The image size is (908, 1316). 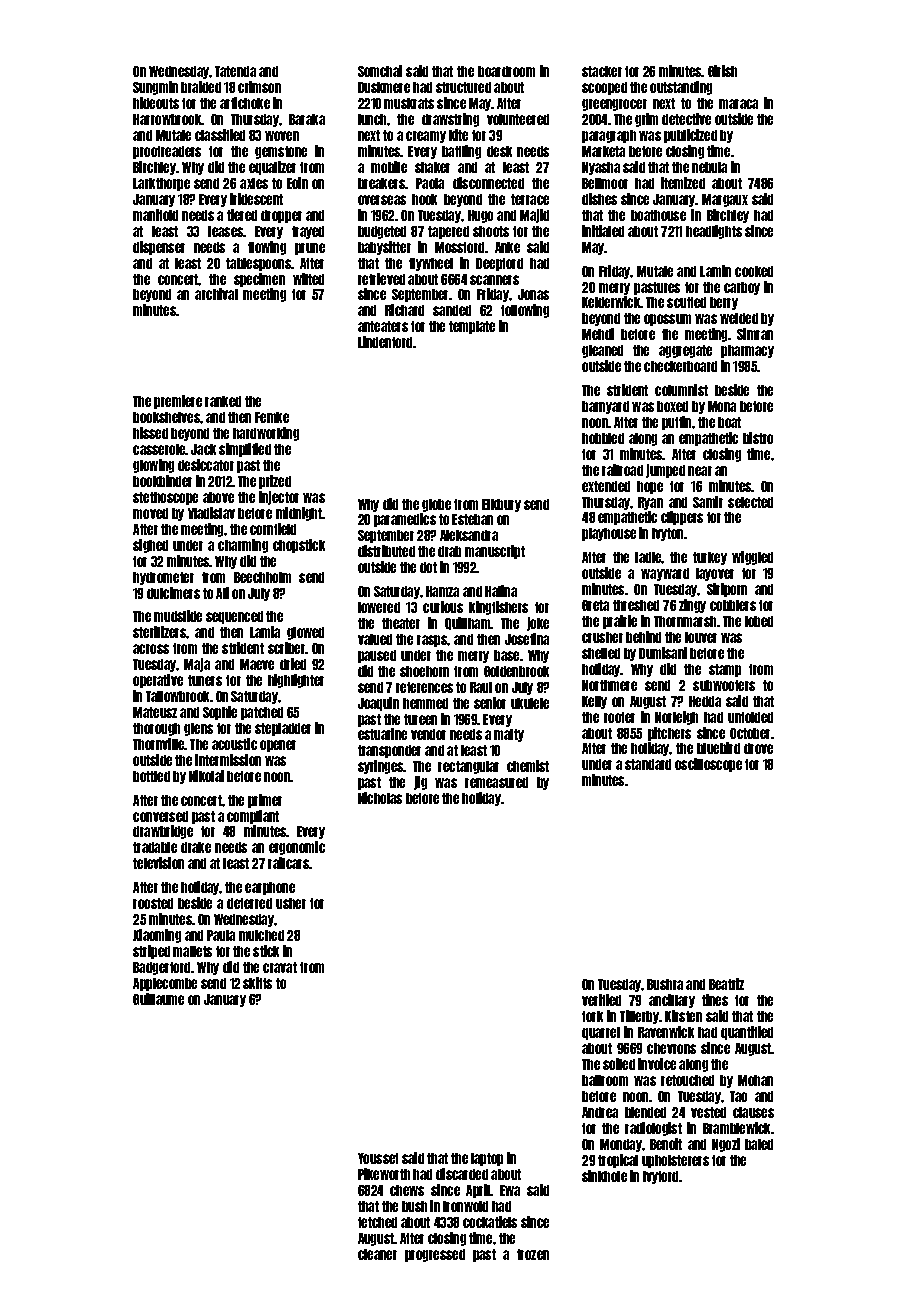 What do you see at coordinates (506, 71) in the document?
I see `boardroom` at bounding box center [506, 71].
